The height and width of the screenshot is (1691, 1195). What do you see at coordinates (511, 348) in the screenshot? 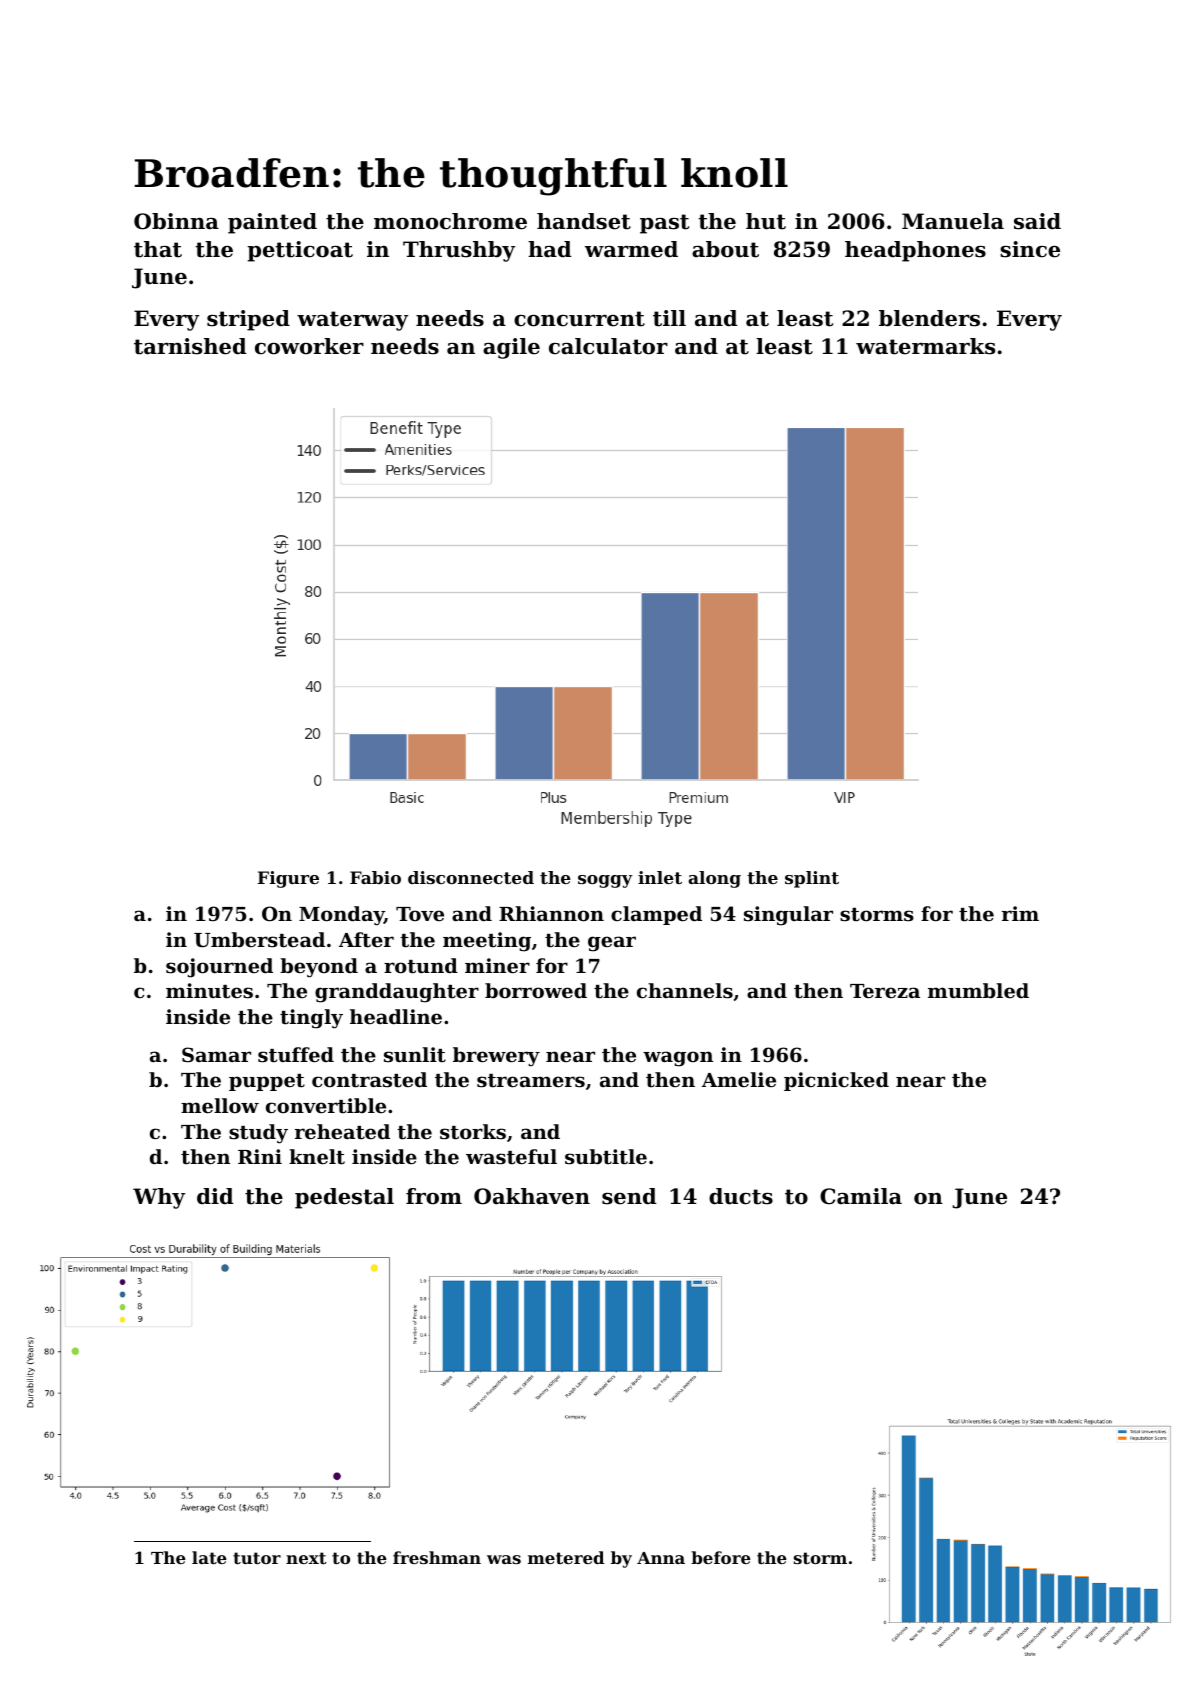
I see `agile` at bounding box center [511, 348].
